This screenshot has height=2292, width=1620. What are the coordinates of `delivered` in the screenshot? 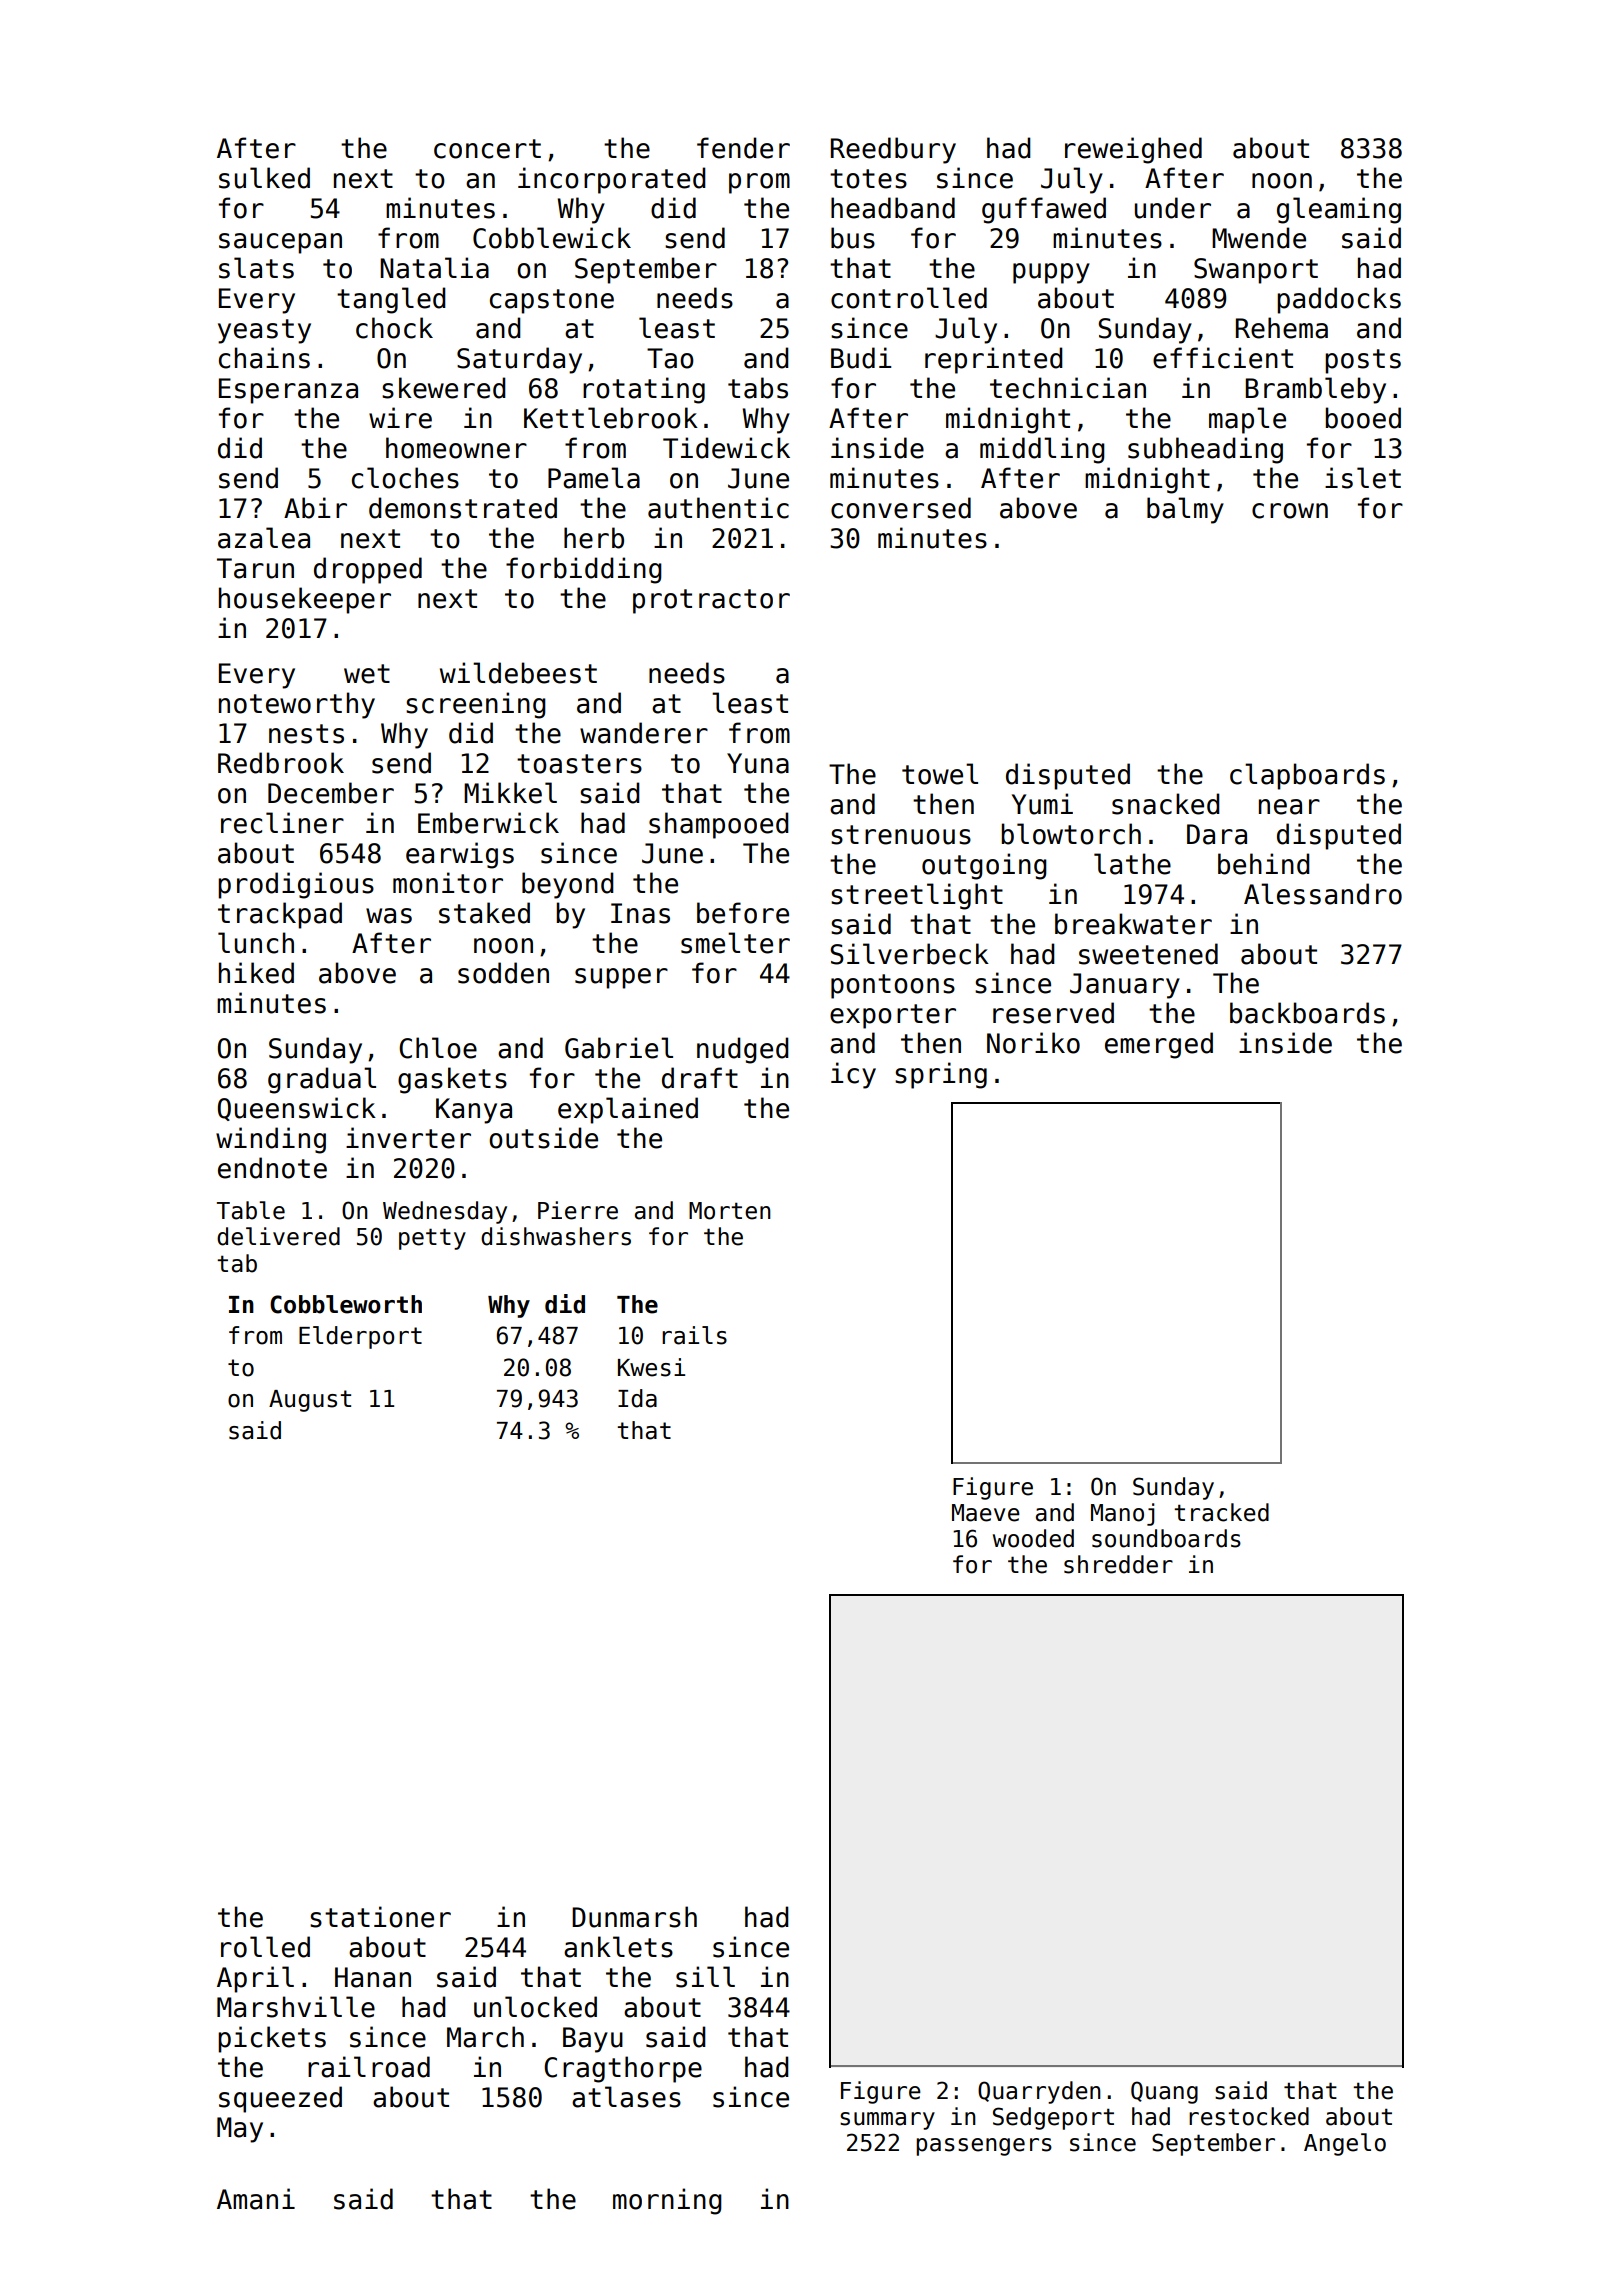 It's located at (278, 1236).
